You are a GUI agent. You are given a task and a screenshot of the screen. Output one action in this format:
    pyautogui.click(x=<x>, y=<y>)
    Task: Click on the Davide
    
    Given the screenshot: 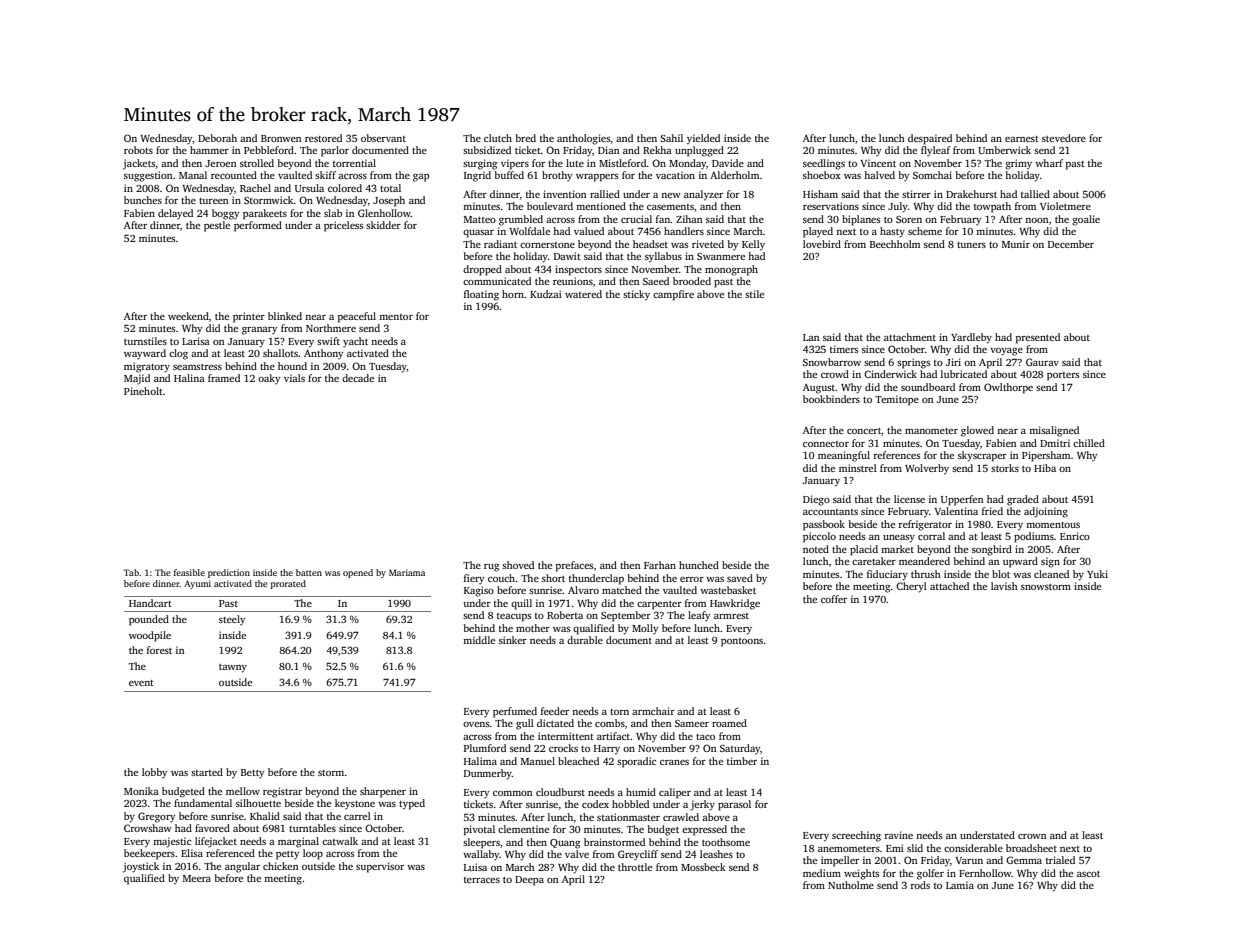 What is the action you would take?
    pyautogui.click(x=728, y=163)
